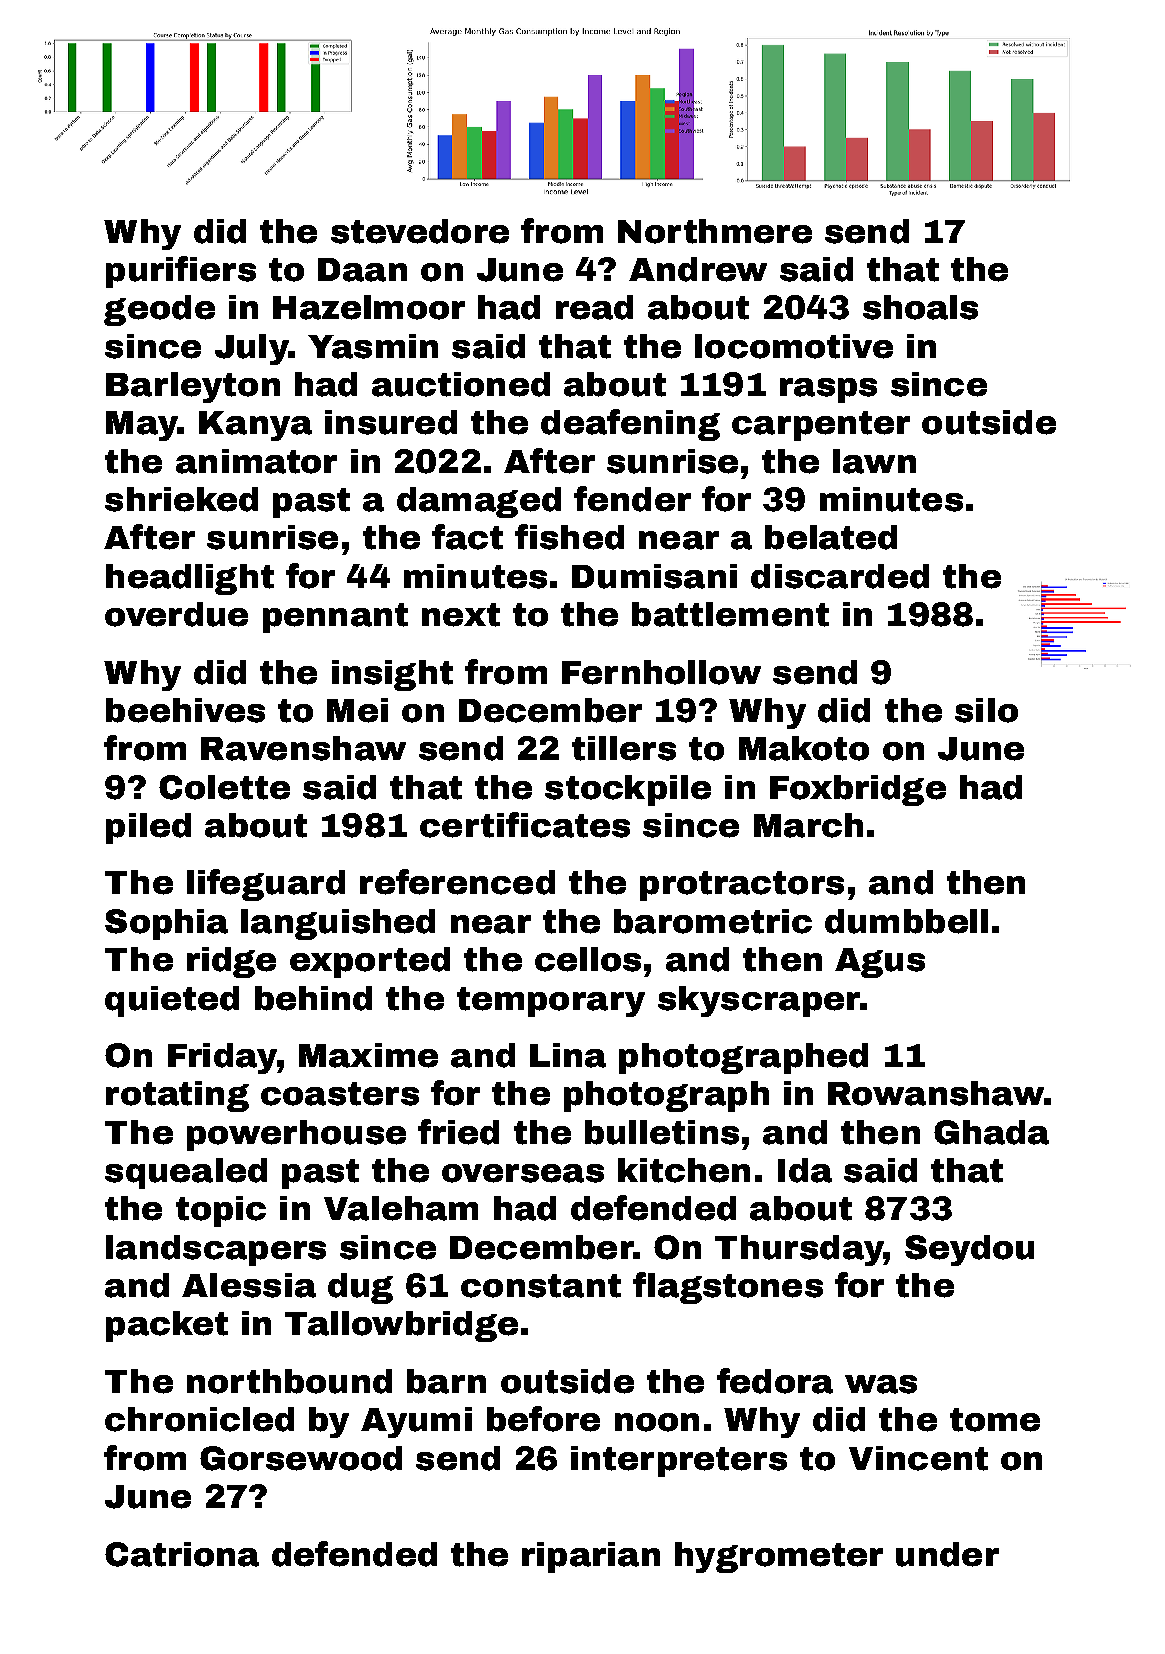 The image size is (1165, 1654). I want to click on Lina, so click(568, 1055).
